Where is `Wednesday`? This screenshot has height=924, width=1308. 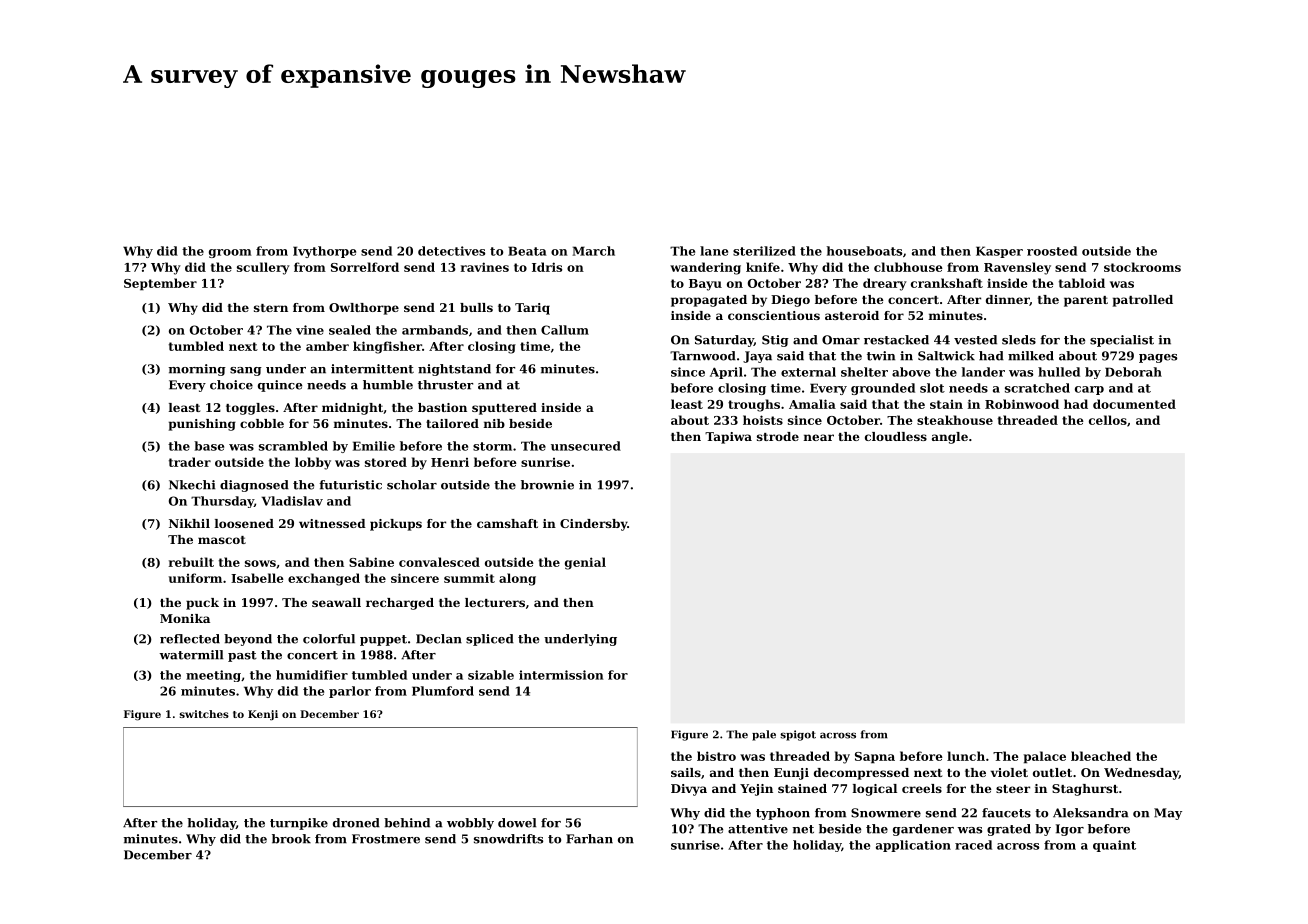
Wednesday is located at coordinates (1141, 774).
